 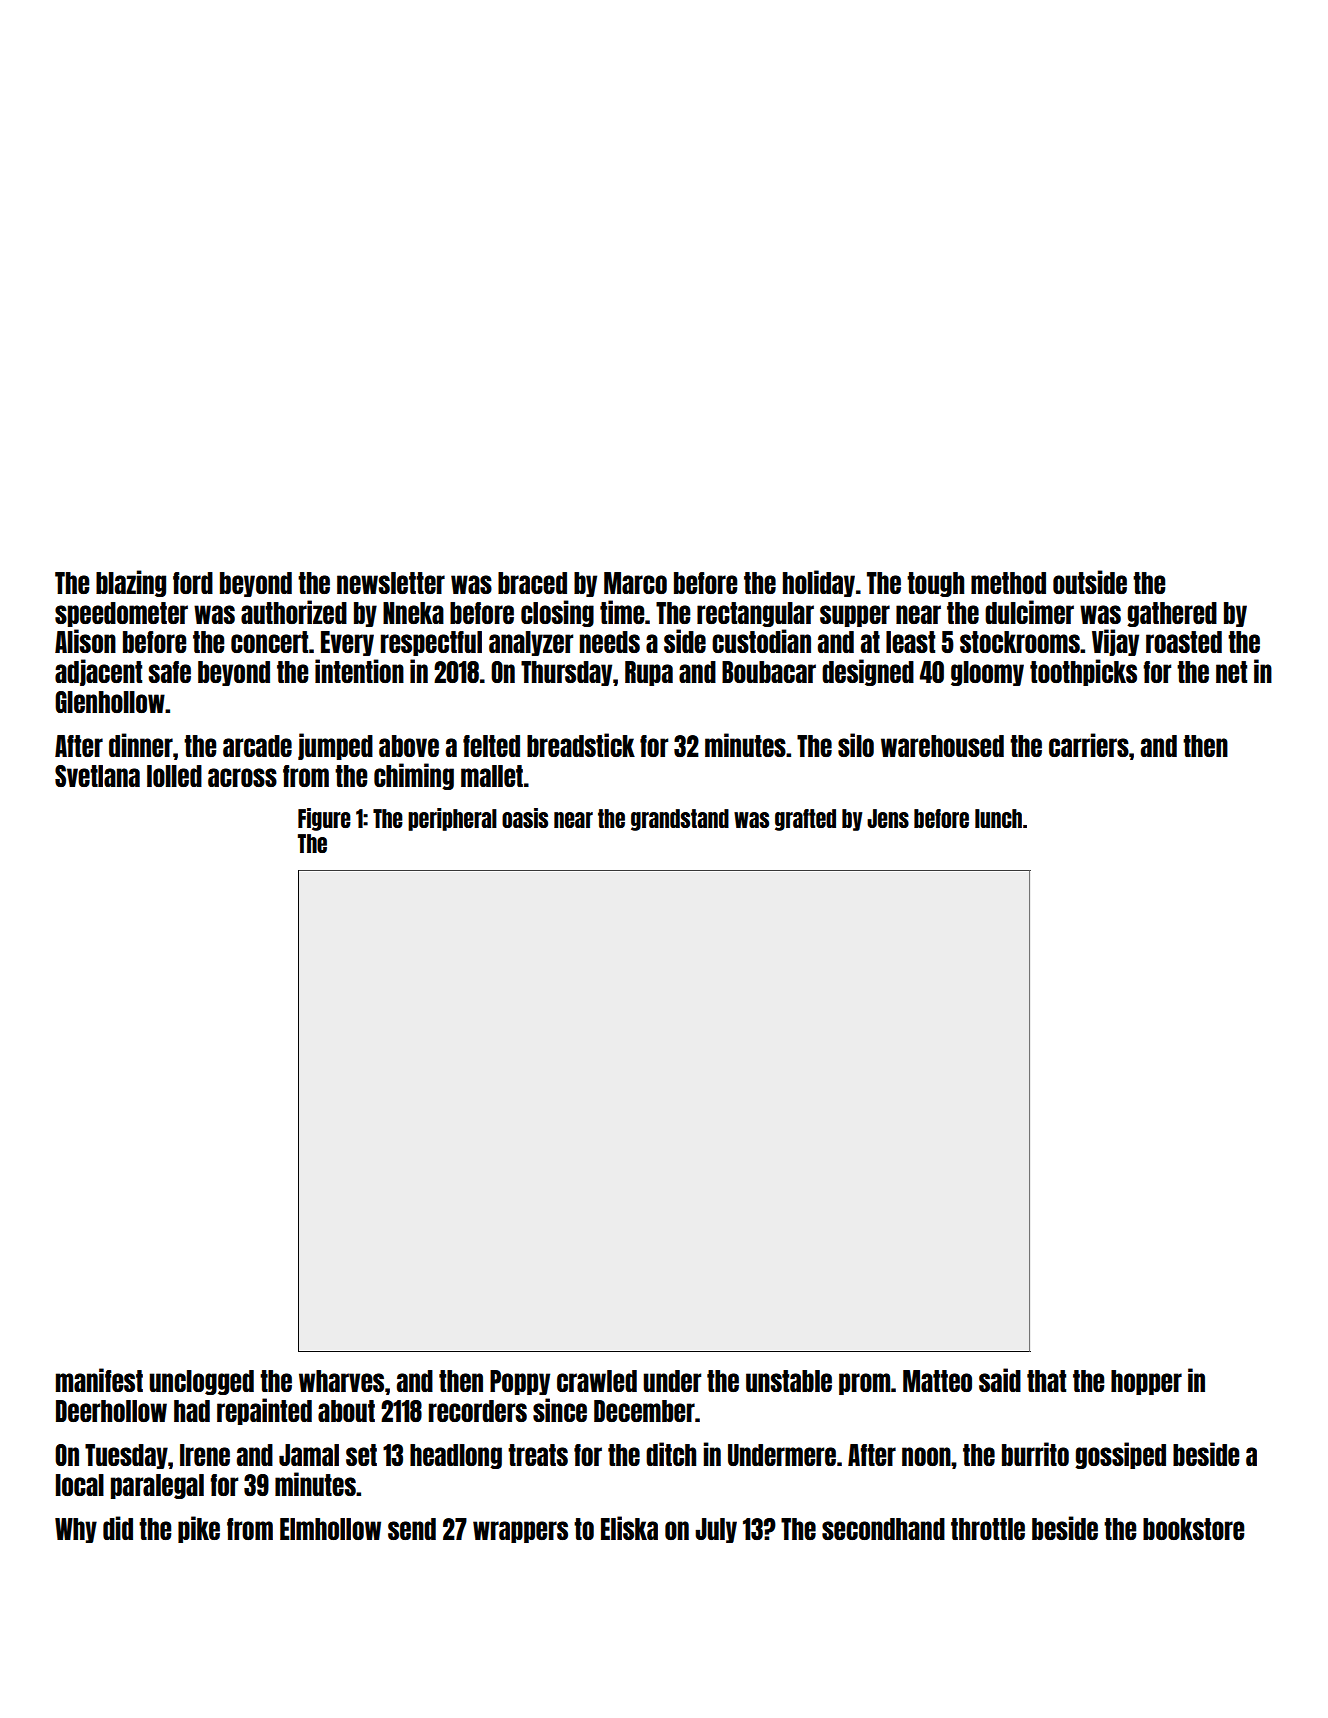 I want to click on bookstore, so click(x=1193, y=1529).
